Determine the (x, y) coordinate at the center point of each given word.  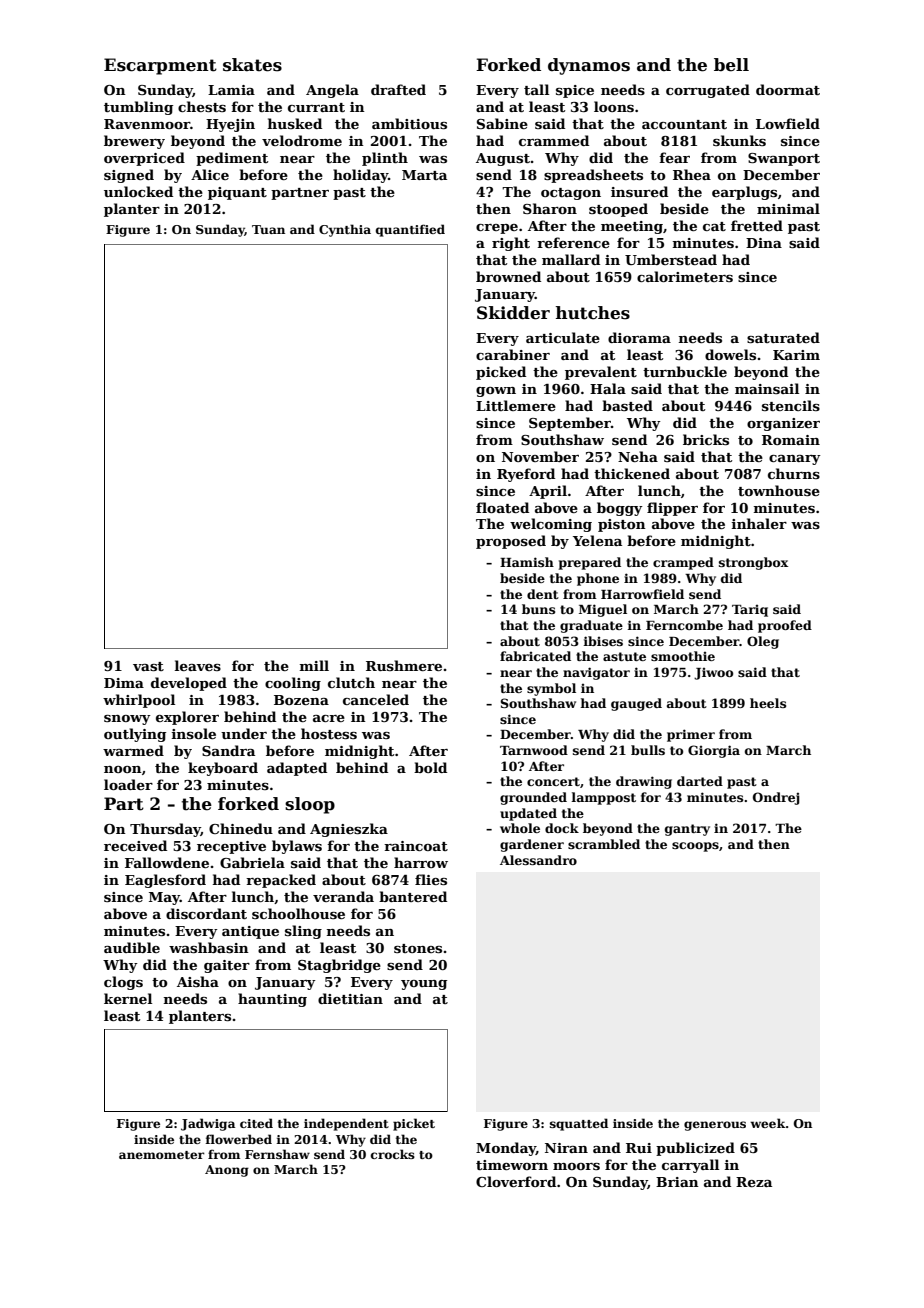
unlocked (138, 191)
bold (430, 767)
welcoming (551, 525)
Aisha (198, 981)
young (424, 985)
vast (148, 666)
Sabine (502, 123)
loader (128, 784)
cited (256, 1123)
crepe (497, 229)
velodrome (302, 140)
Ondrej (776, 798)
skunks (739, 140)
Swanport (784, 159)
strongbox (753, 563)
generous (715, 1126)
